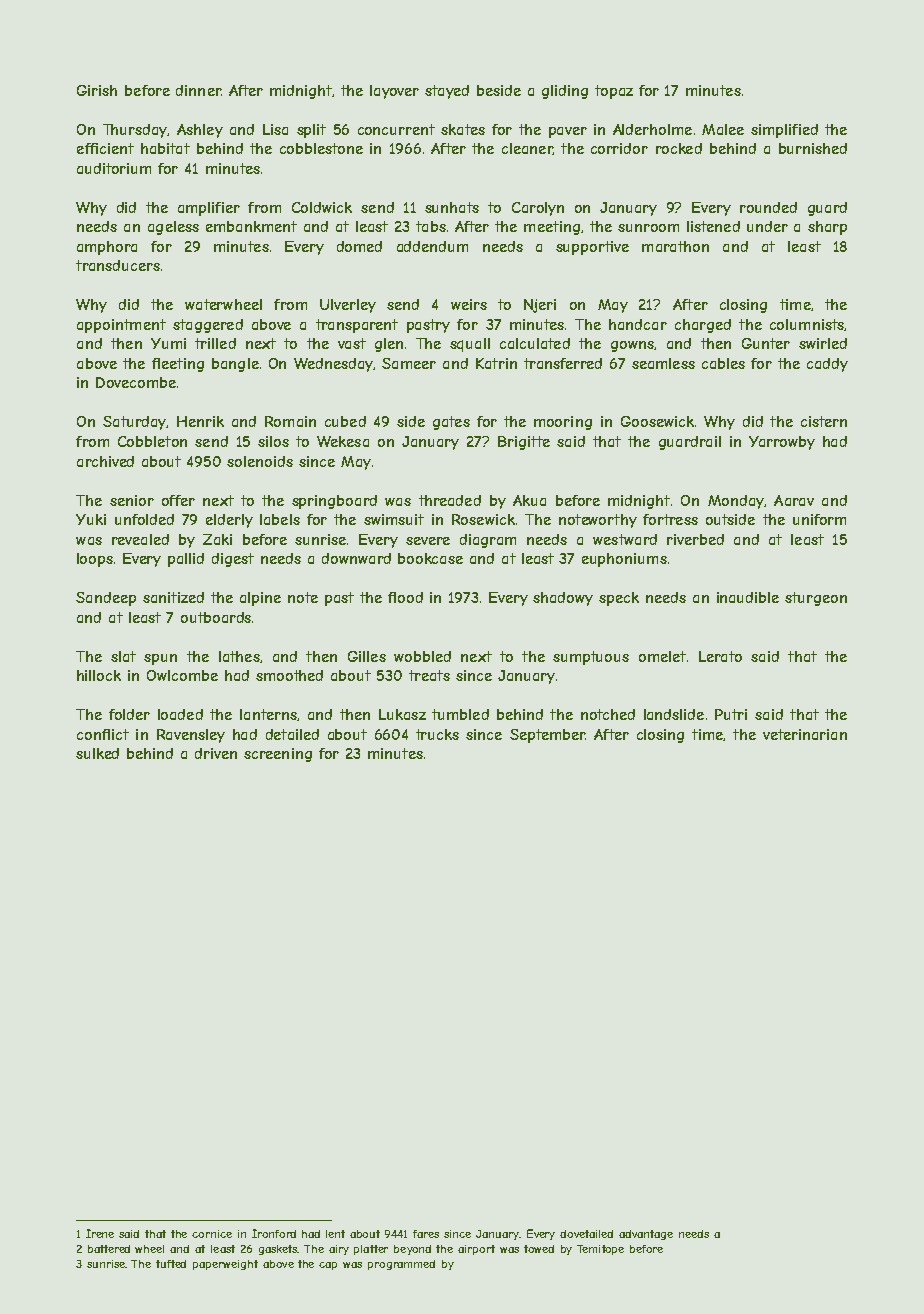 Image resolution: width=924 pixels, height=1314 pixels. What do you see at coordinates (451, 423) in the screenshot?
I see `gates` at bounding box center [451, 423].
